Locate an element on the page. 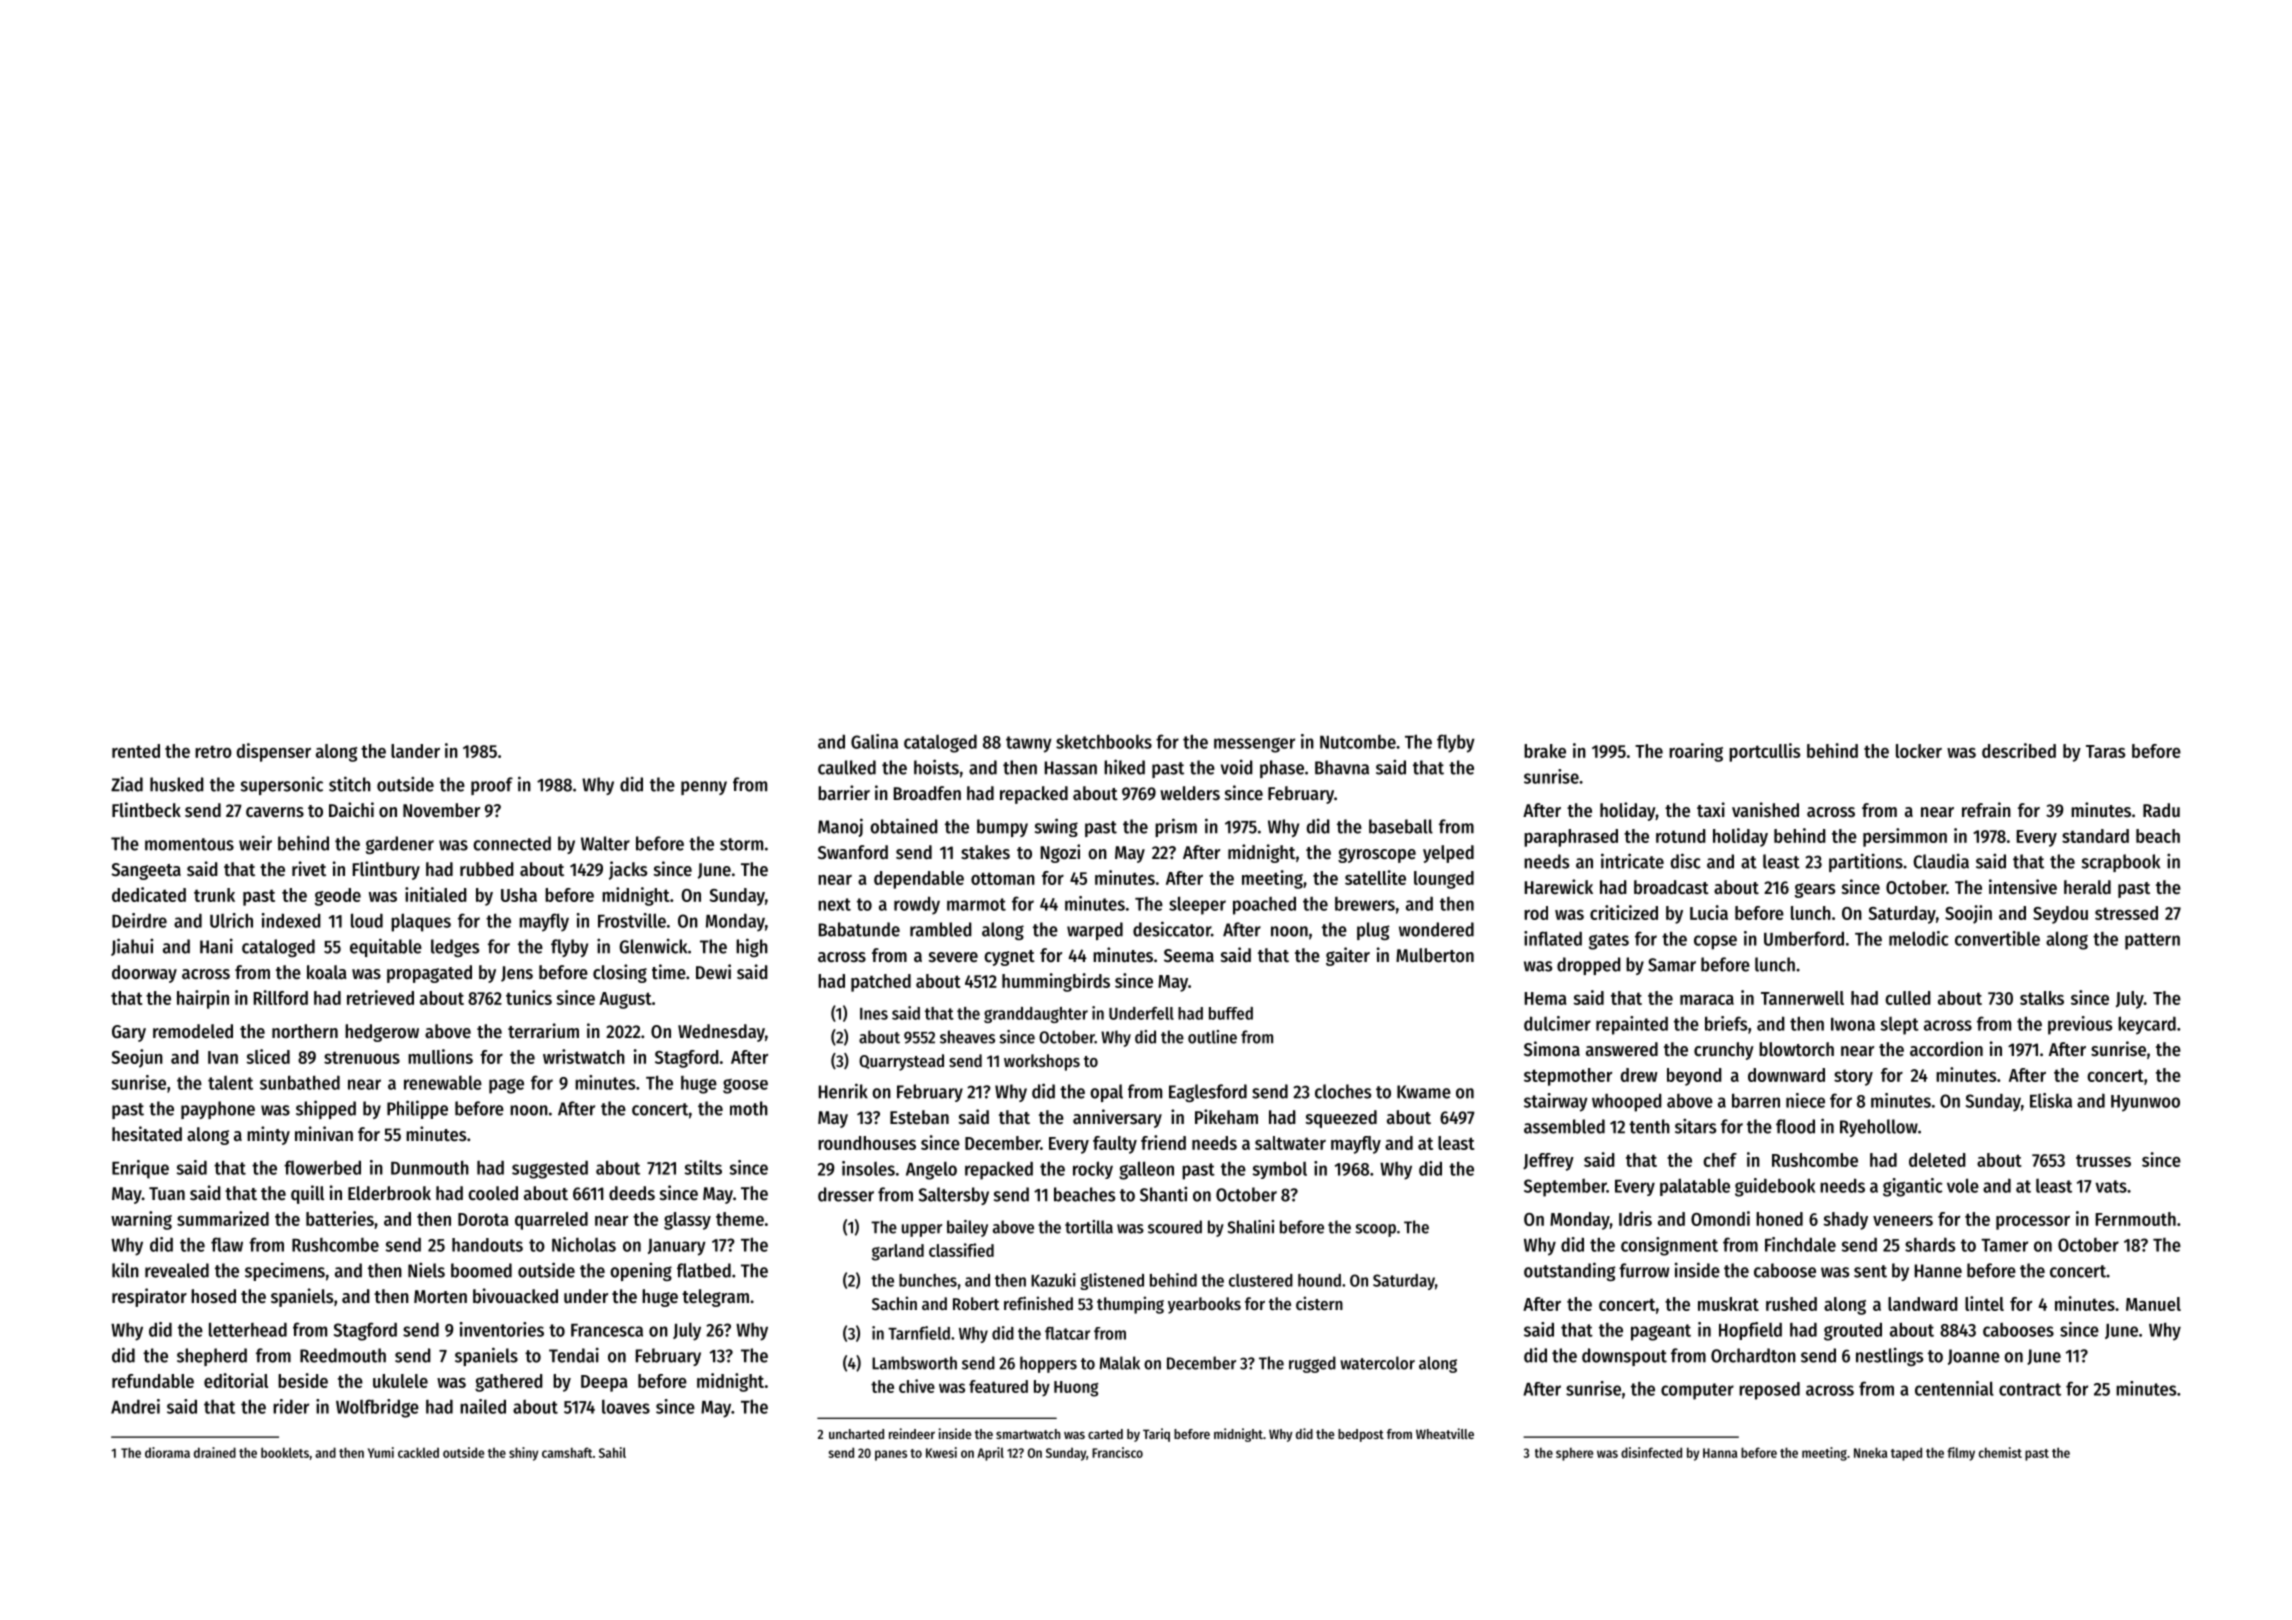  Mulberton is located at coordinates (1435, 955).
